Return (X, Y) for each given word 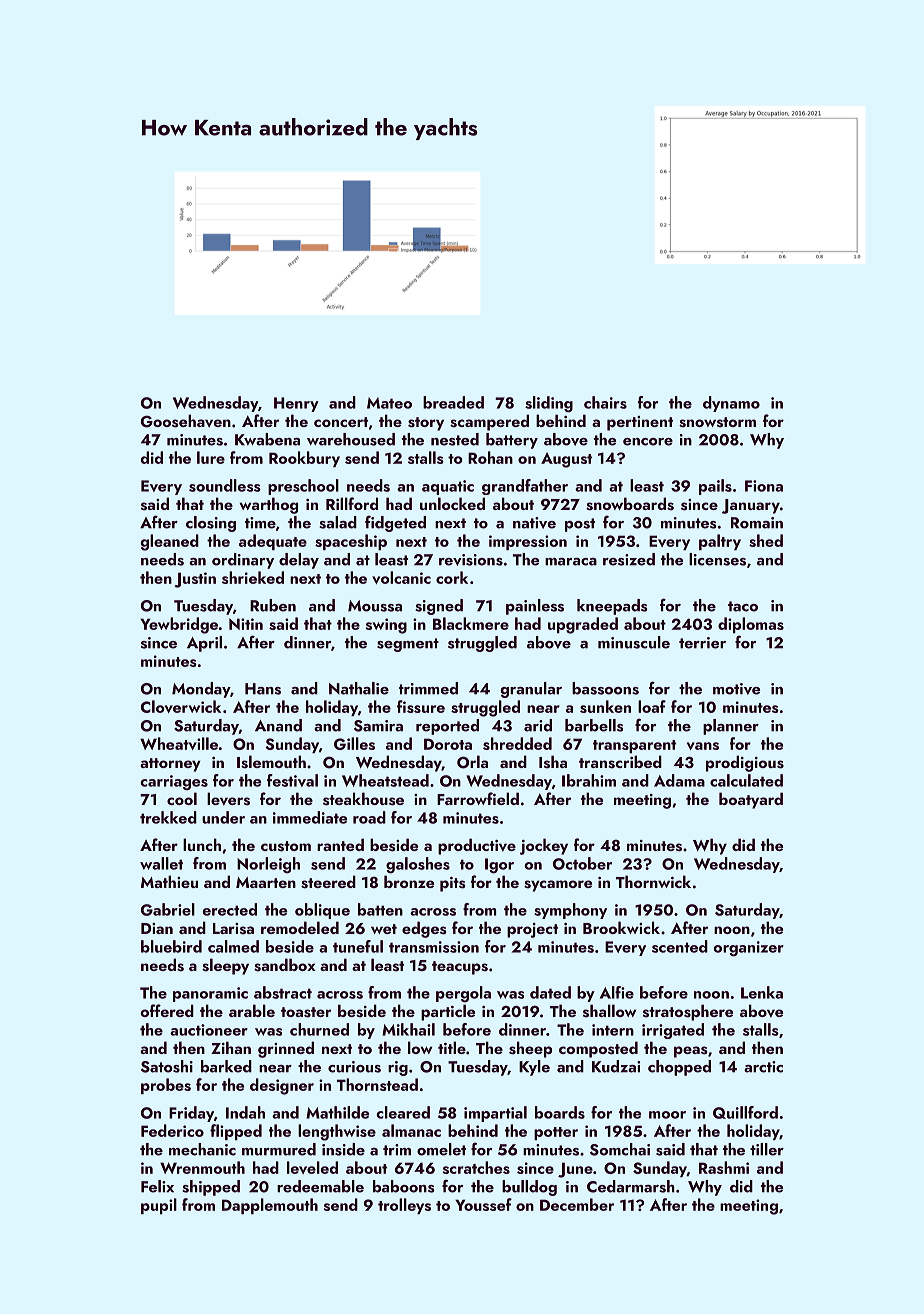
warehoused (351, 439)
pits (452, 884)
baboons (404, 1186)
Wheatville (179, 743)
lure (211, 457)
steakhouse (363, 799)
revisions (471, 560)
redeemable (320, 1186)
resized (629, 559)
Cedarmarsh (631, 1186)
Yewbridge (179, 625)
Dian (157, 928)
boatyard (751, 800)
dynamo (731, 404)
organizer (749, 949)
